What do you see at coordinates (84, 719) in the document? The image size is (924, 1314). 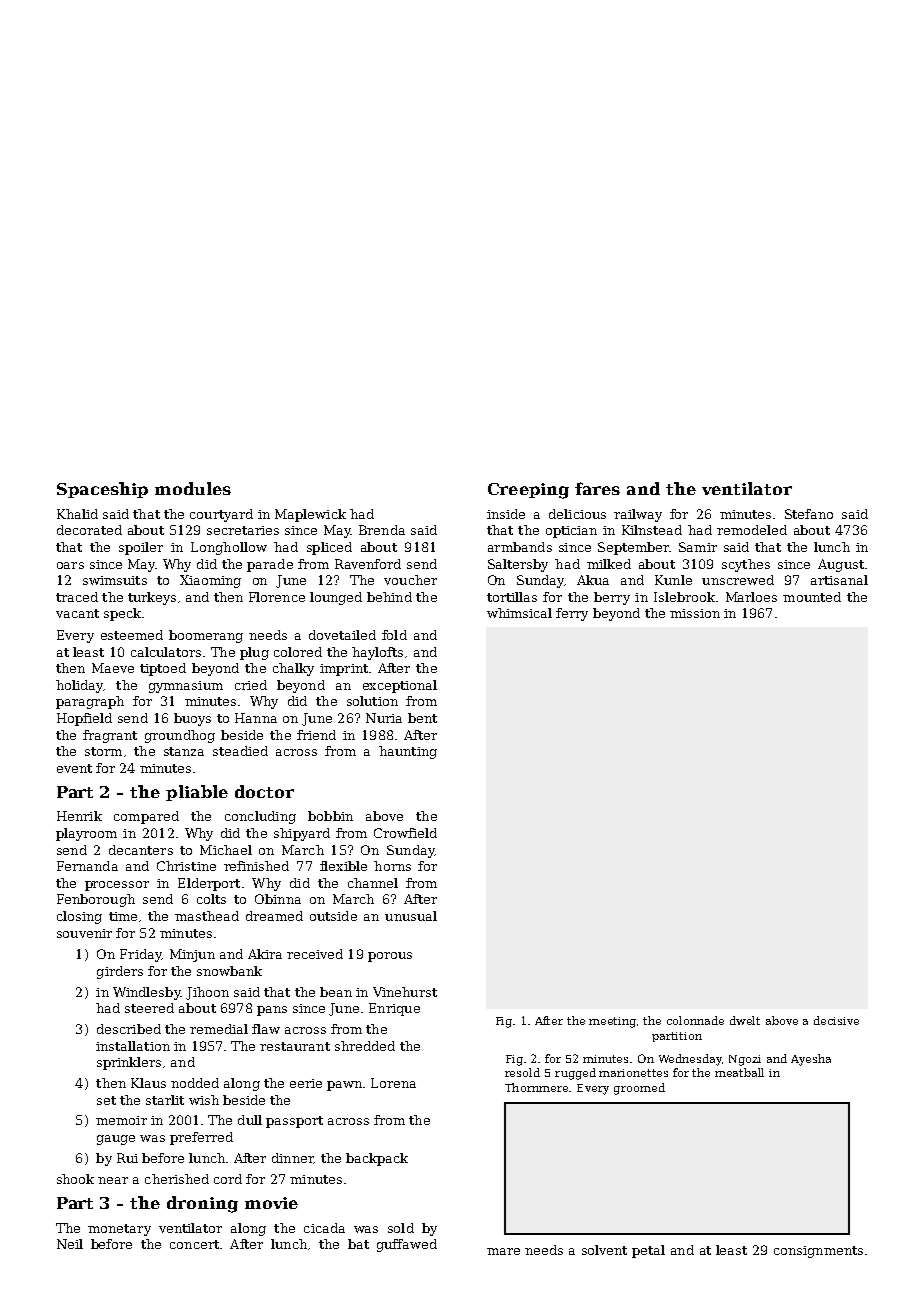 I see `Hopfield` at bounding box center [84, 719].
